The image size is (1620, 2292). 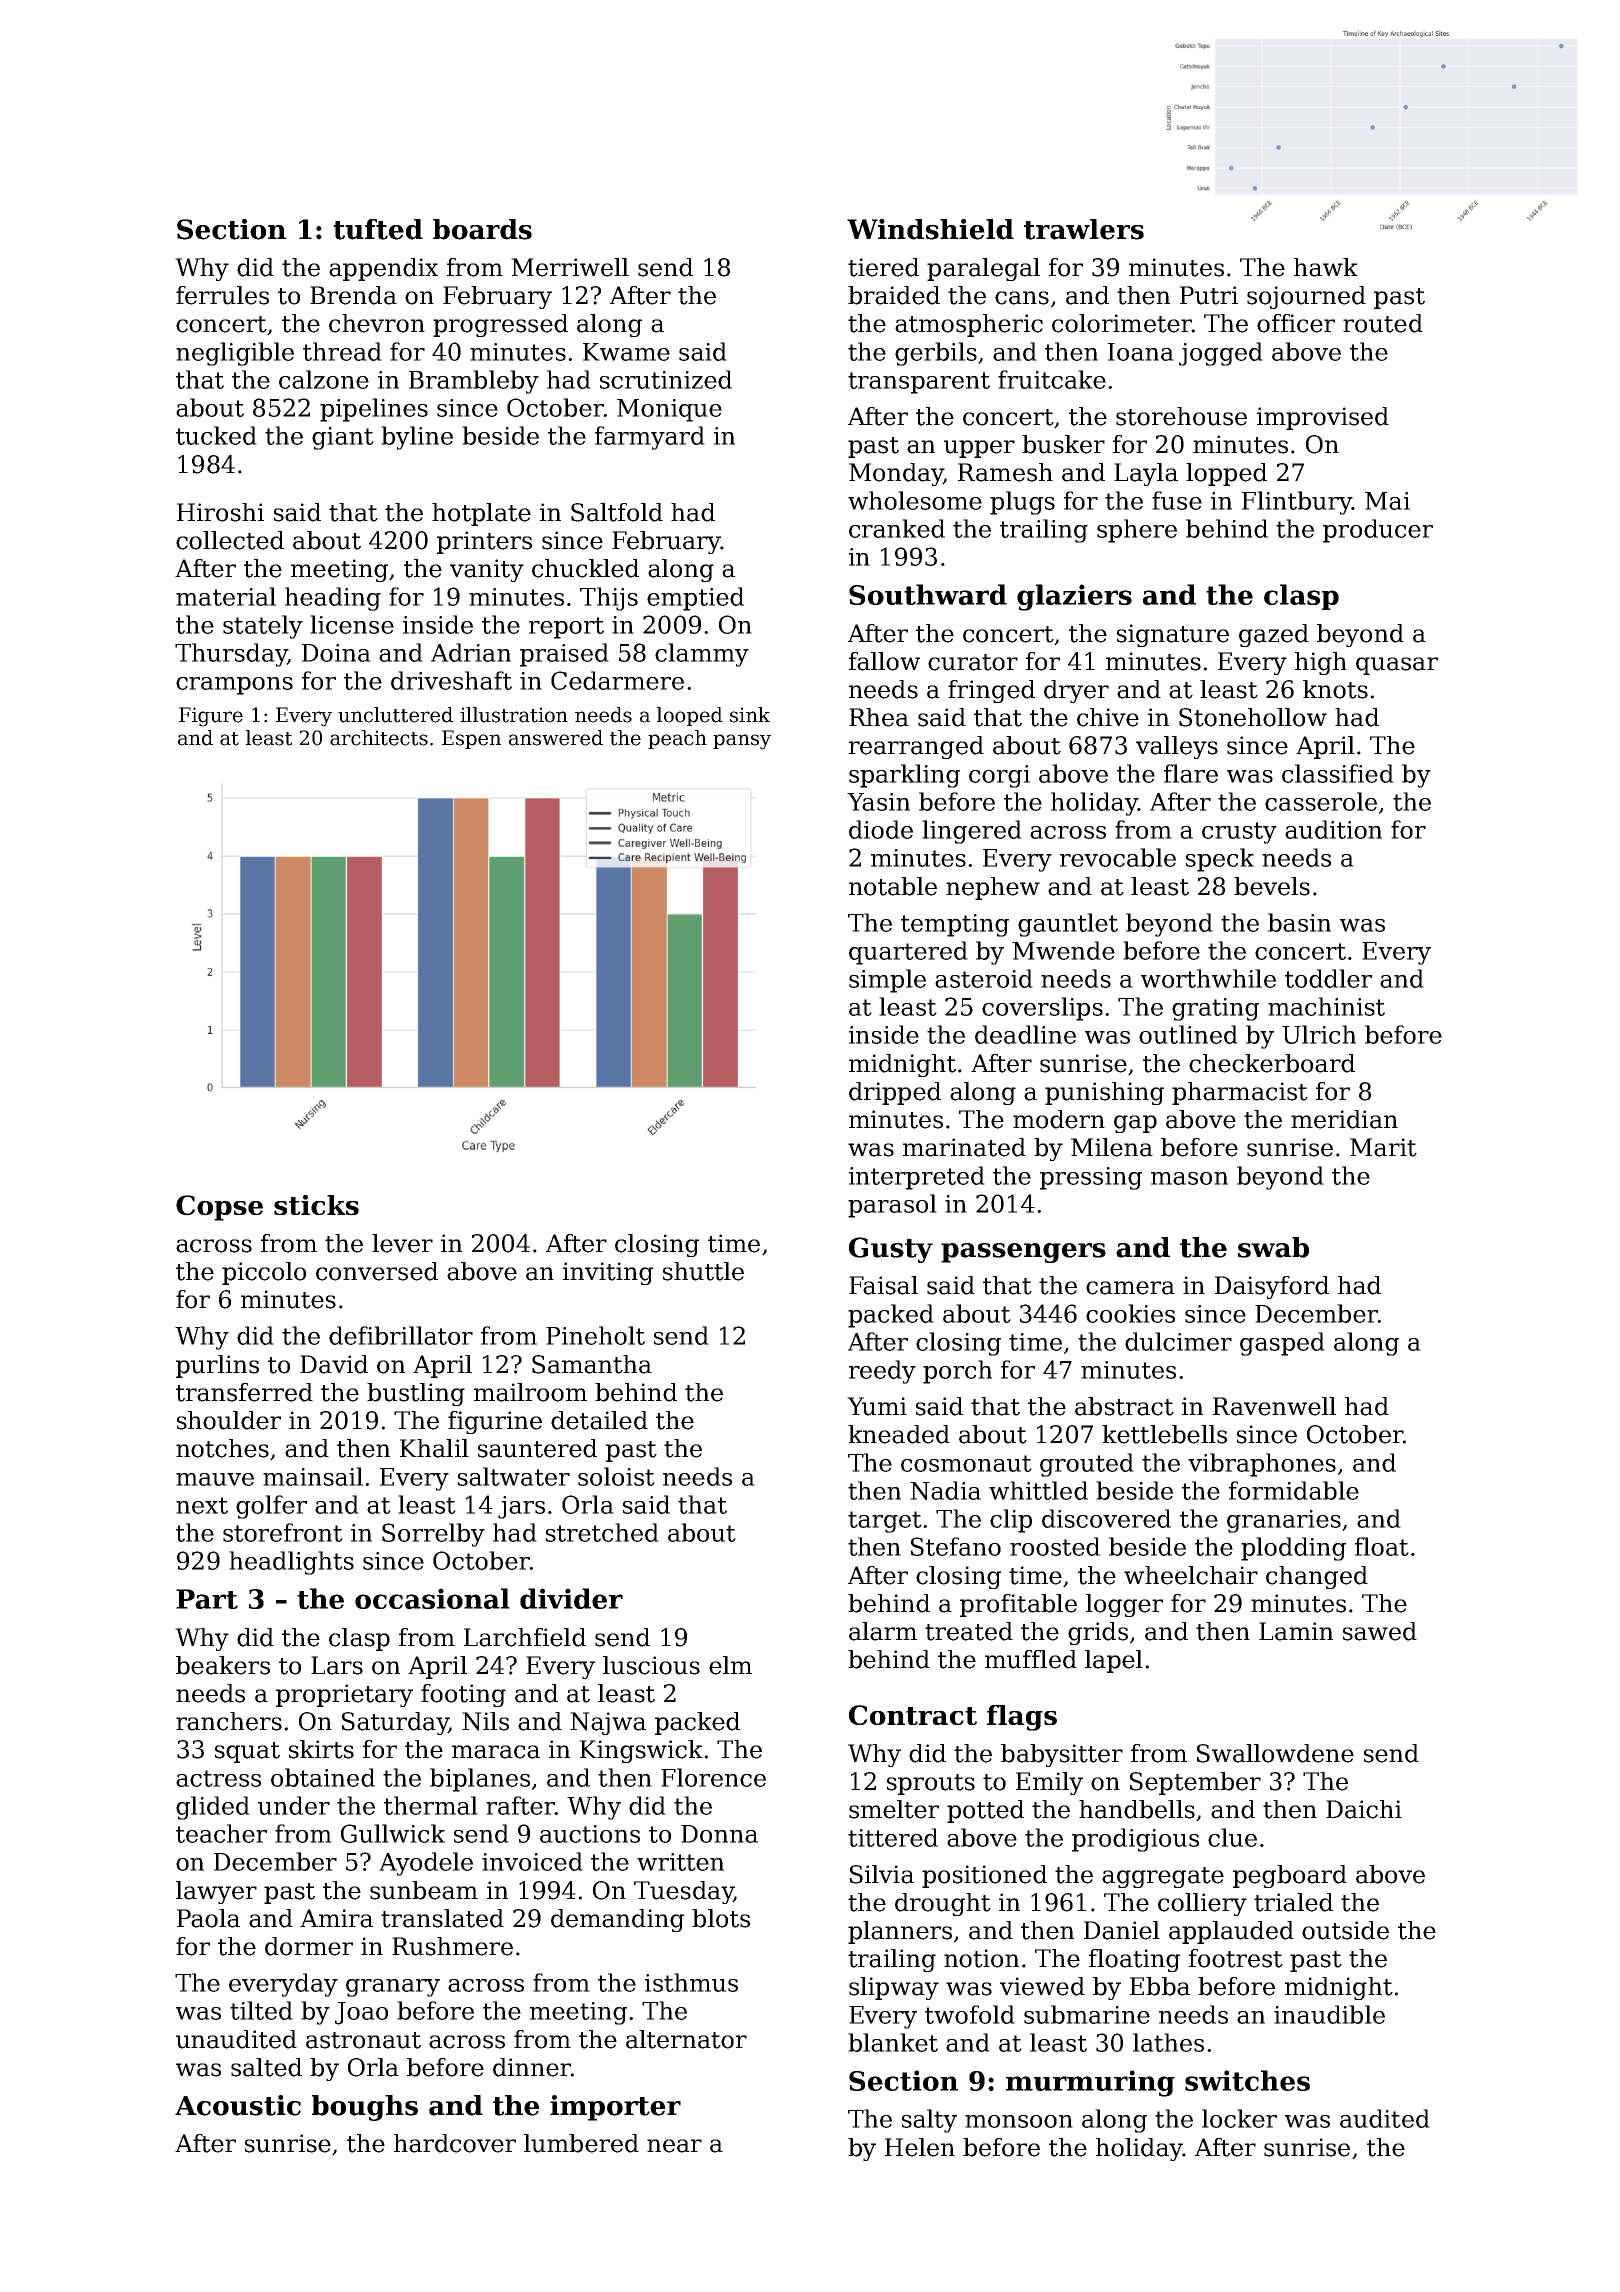 What do you see at coordinates (316, 1205) in the screenshot?
I see `sticks` at bounding box center [316, 1205].
